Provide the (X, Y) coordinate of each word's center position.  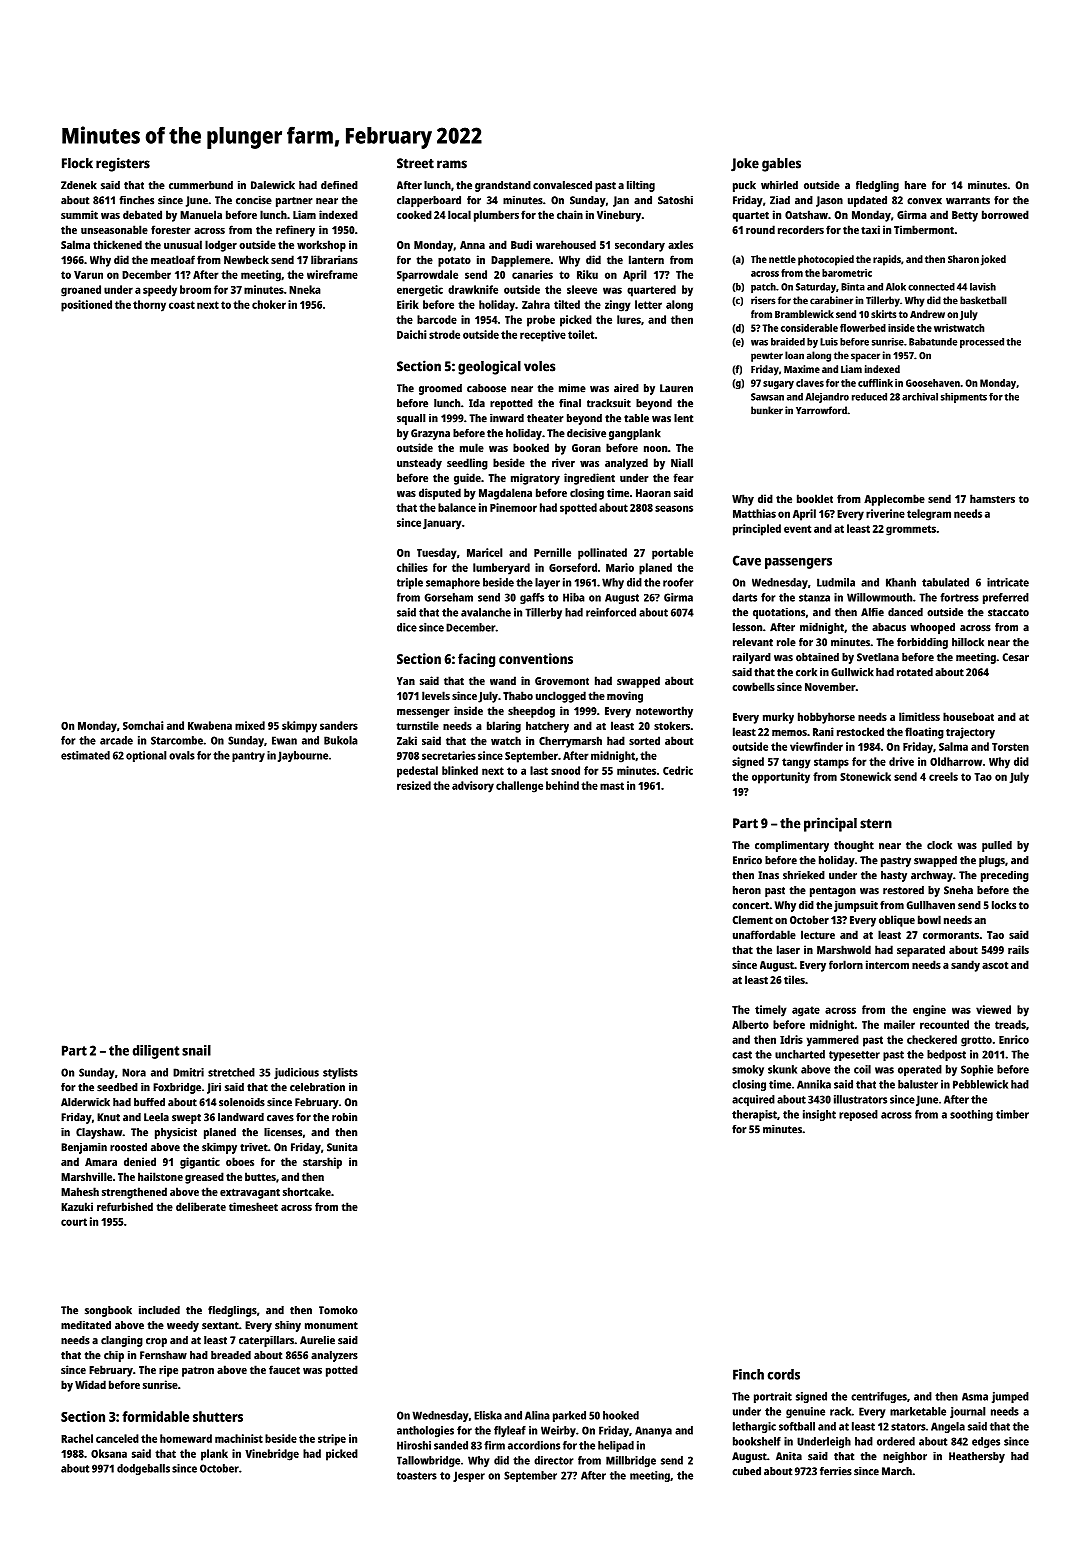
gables (781, 165)
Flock (77, 163)
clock (939, 845)
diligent (156, 1052)
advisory (473, 787)
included (159, 1310)
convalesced (562, 185)
